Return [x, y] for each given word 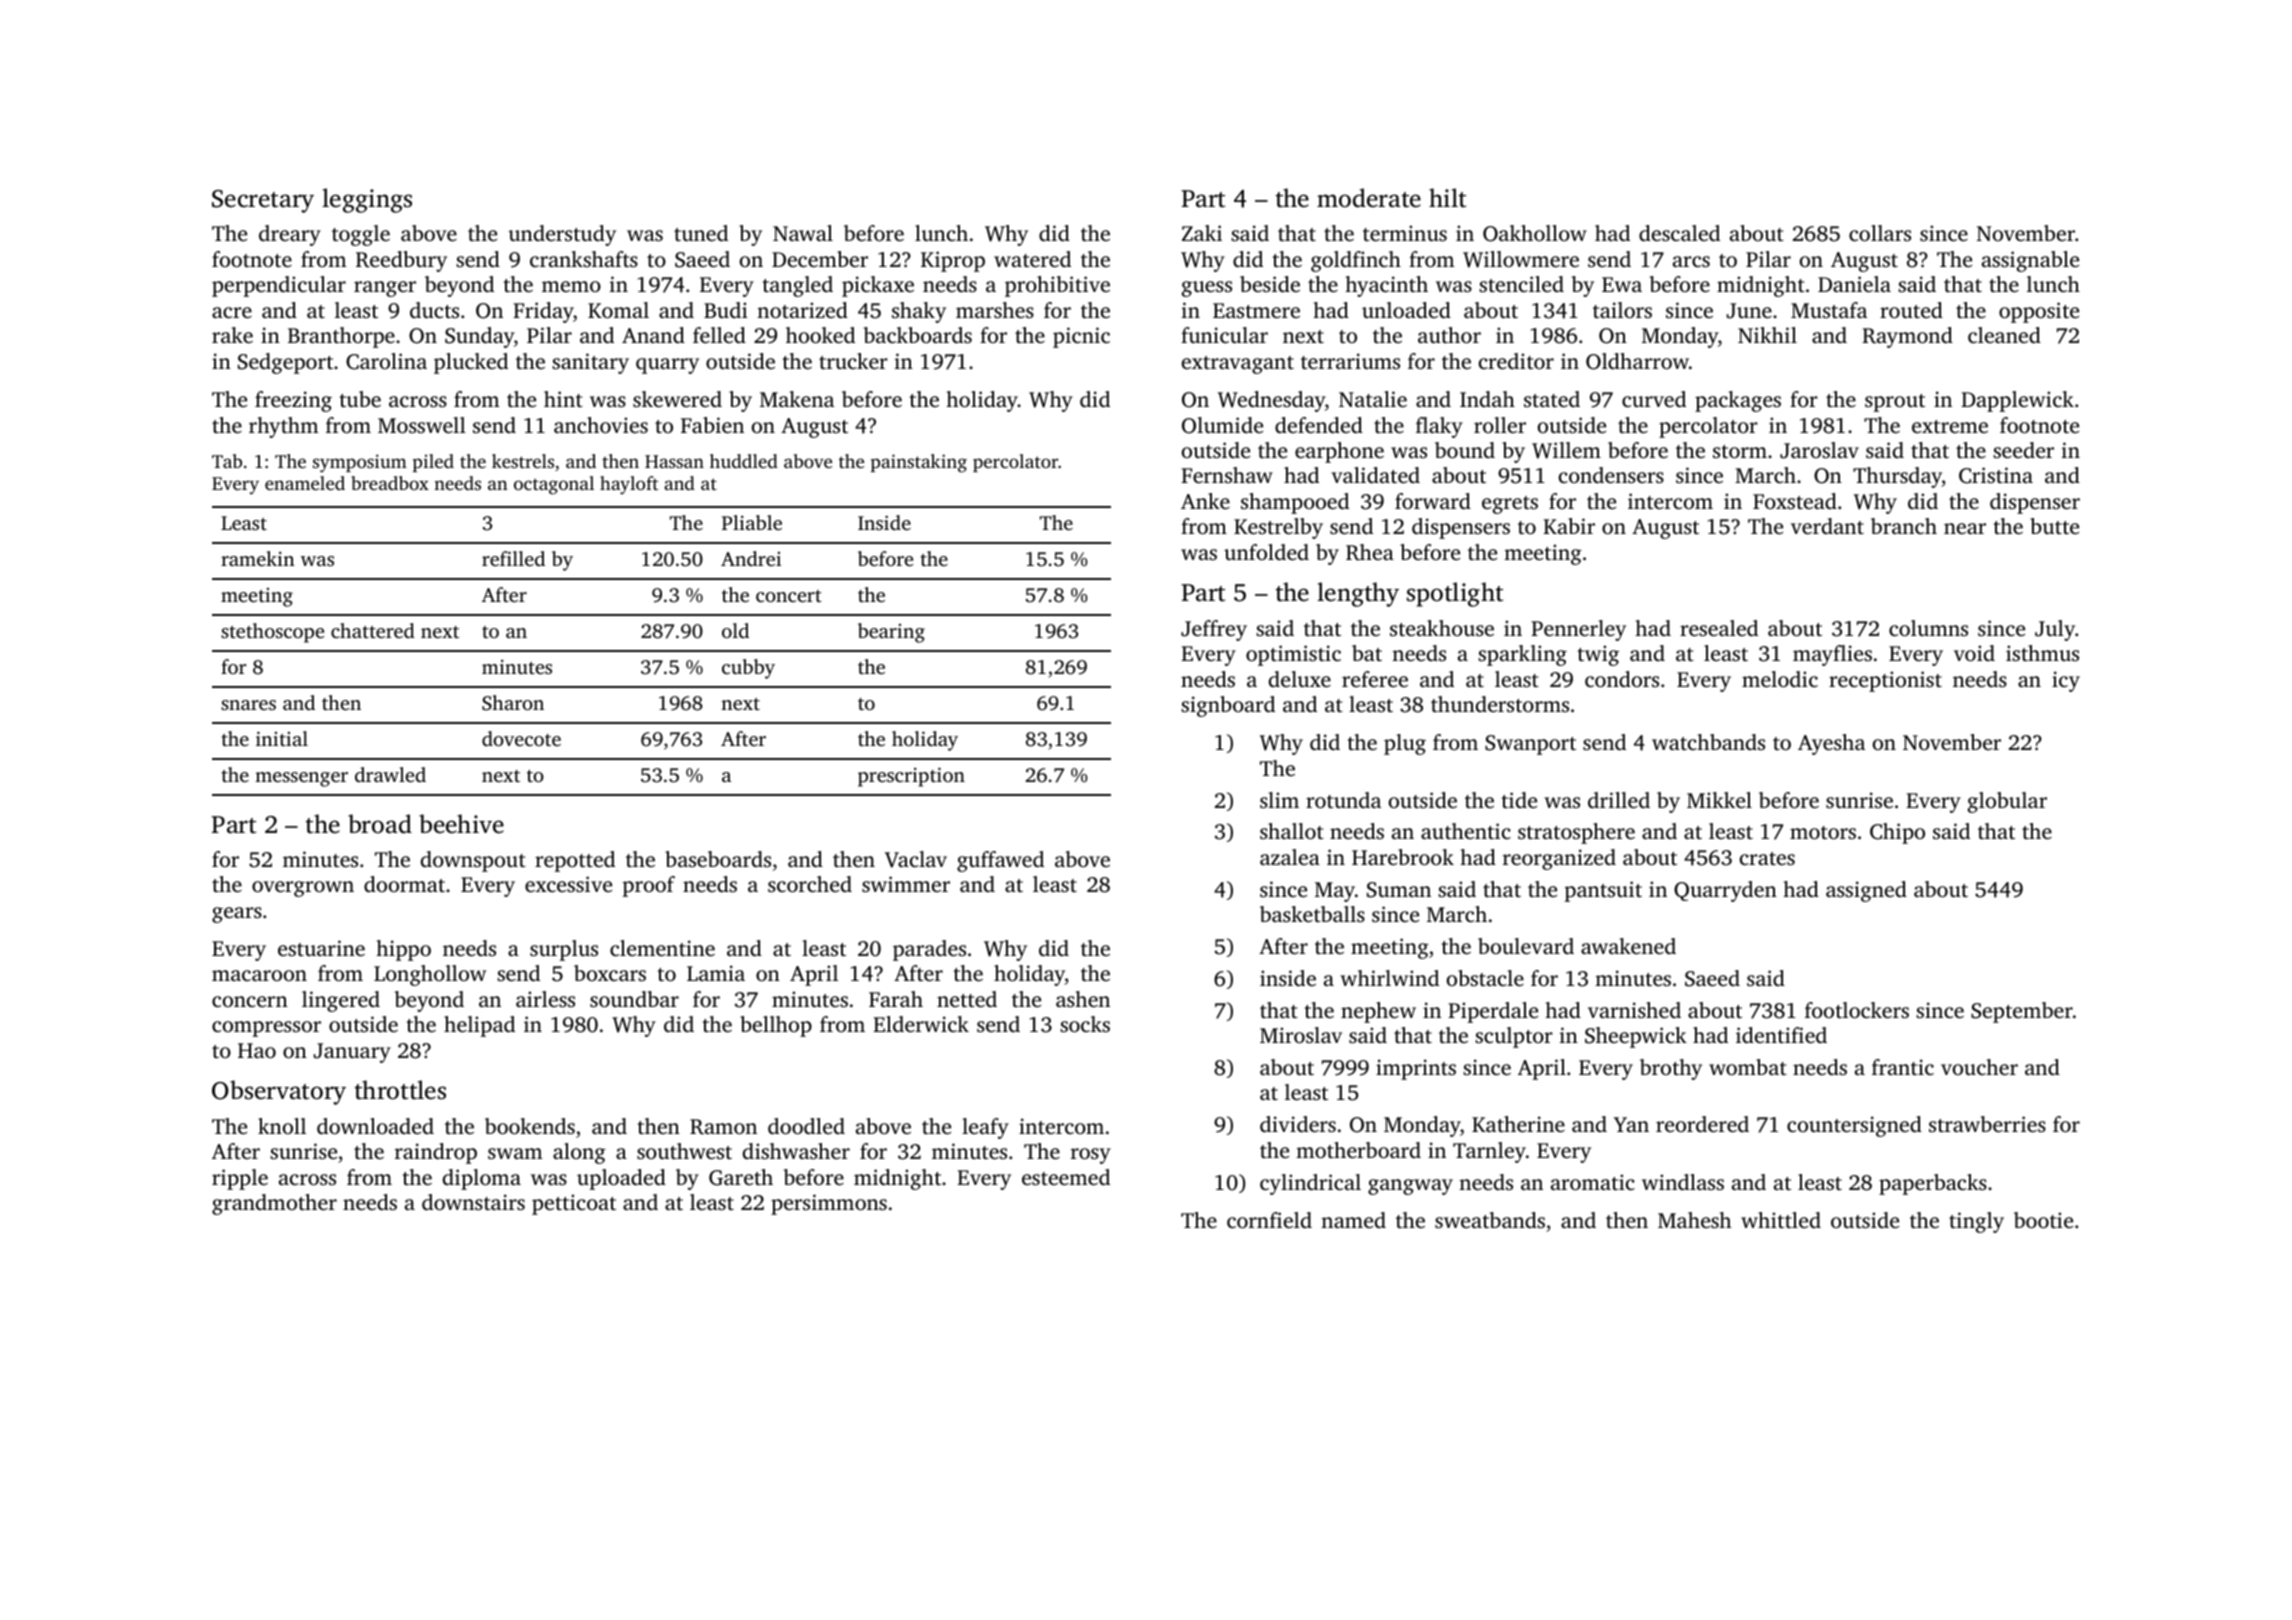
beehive [461, 824]
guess [1207, 289]
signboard [1228, 706]
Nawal [803, 233]
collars [1880, 233]
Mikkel [1719, 800]
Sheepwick [1636, 1037]
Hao [257, 1050]
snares [248, 705]
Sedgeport [285, 363]
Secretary [263, 201]
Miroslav [1301, 1035]
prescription [911, 777]
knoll [282, 1126]
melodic [1780, 679]
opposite [2039, 312]
